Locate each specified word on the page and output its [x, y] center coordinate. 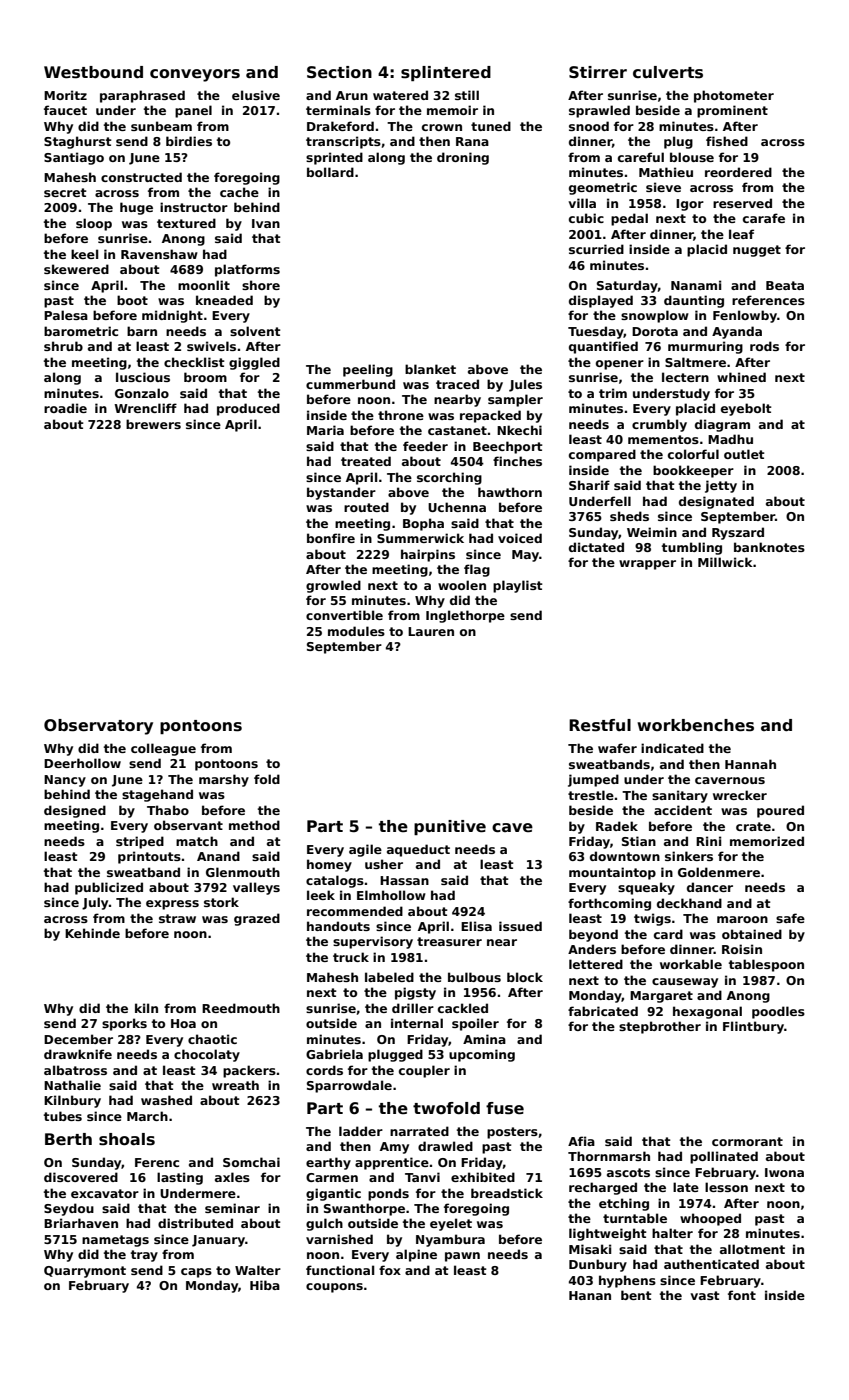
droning [463, 158]
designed [75, 811]
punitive [450, 827]
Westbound [93, 72]
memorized [767, 841]
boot [132, 300]
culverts [668, 72]
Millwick [725, 562]
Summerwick [420, 538]
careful [641, 157]
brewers [153, 424]
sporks [124, 1024]
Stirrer [598, 72]
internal [417, 1023]
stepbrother [660, 1027]
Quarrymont [85, 1272]
